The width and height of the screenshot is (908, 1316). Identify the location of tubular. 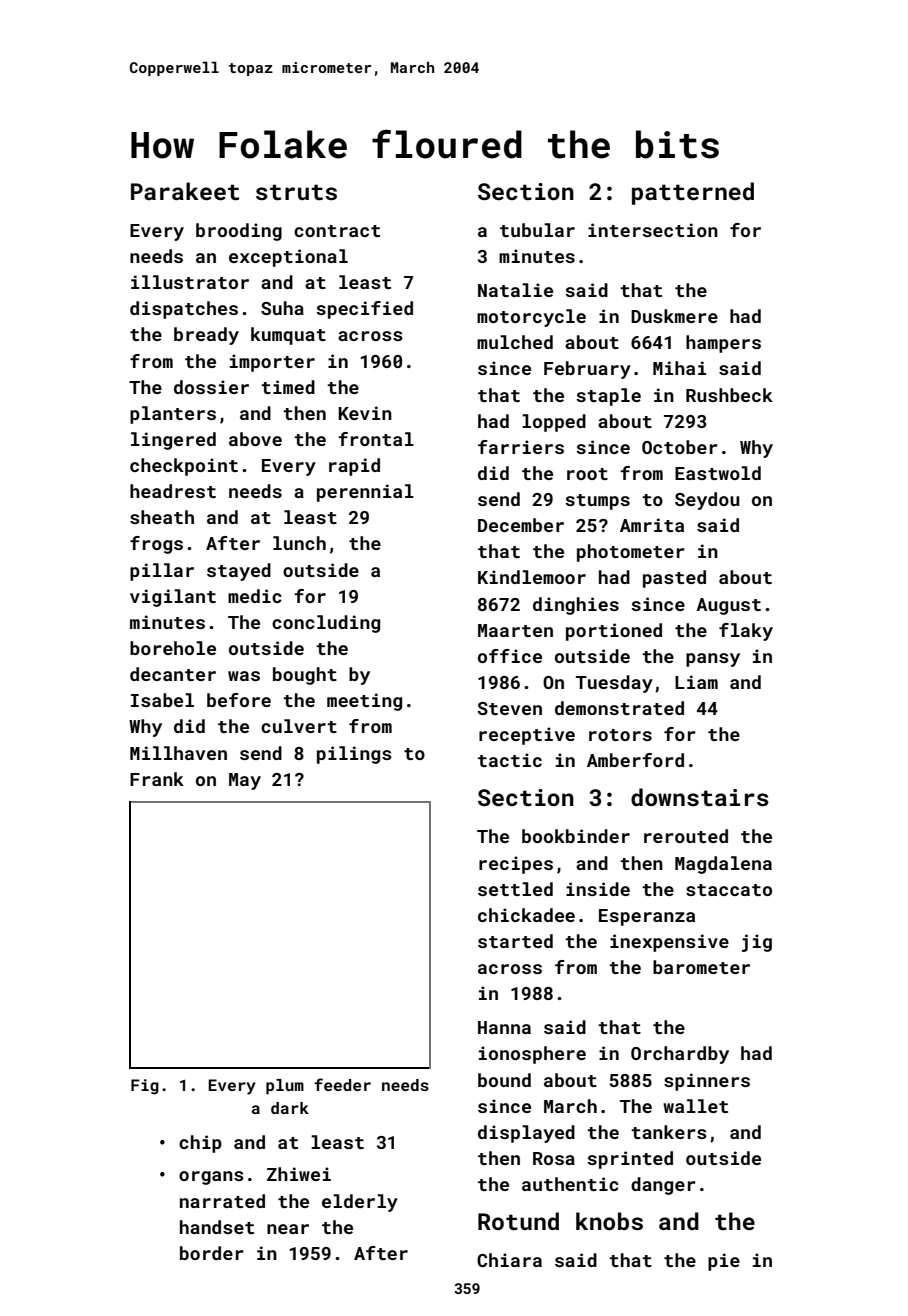
(537, 230).
